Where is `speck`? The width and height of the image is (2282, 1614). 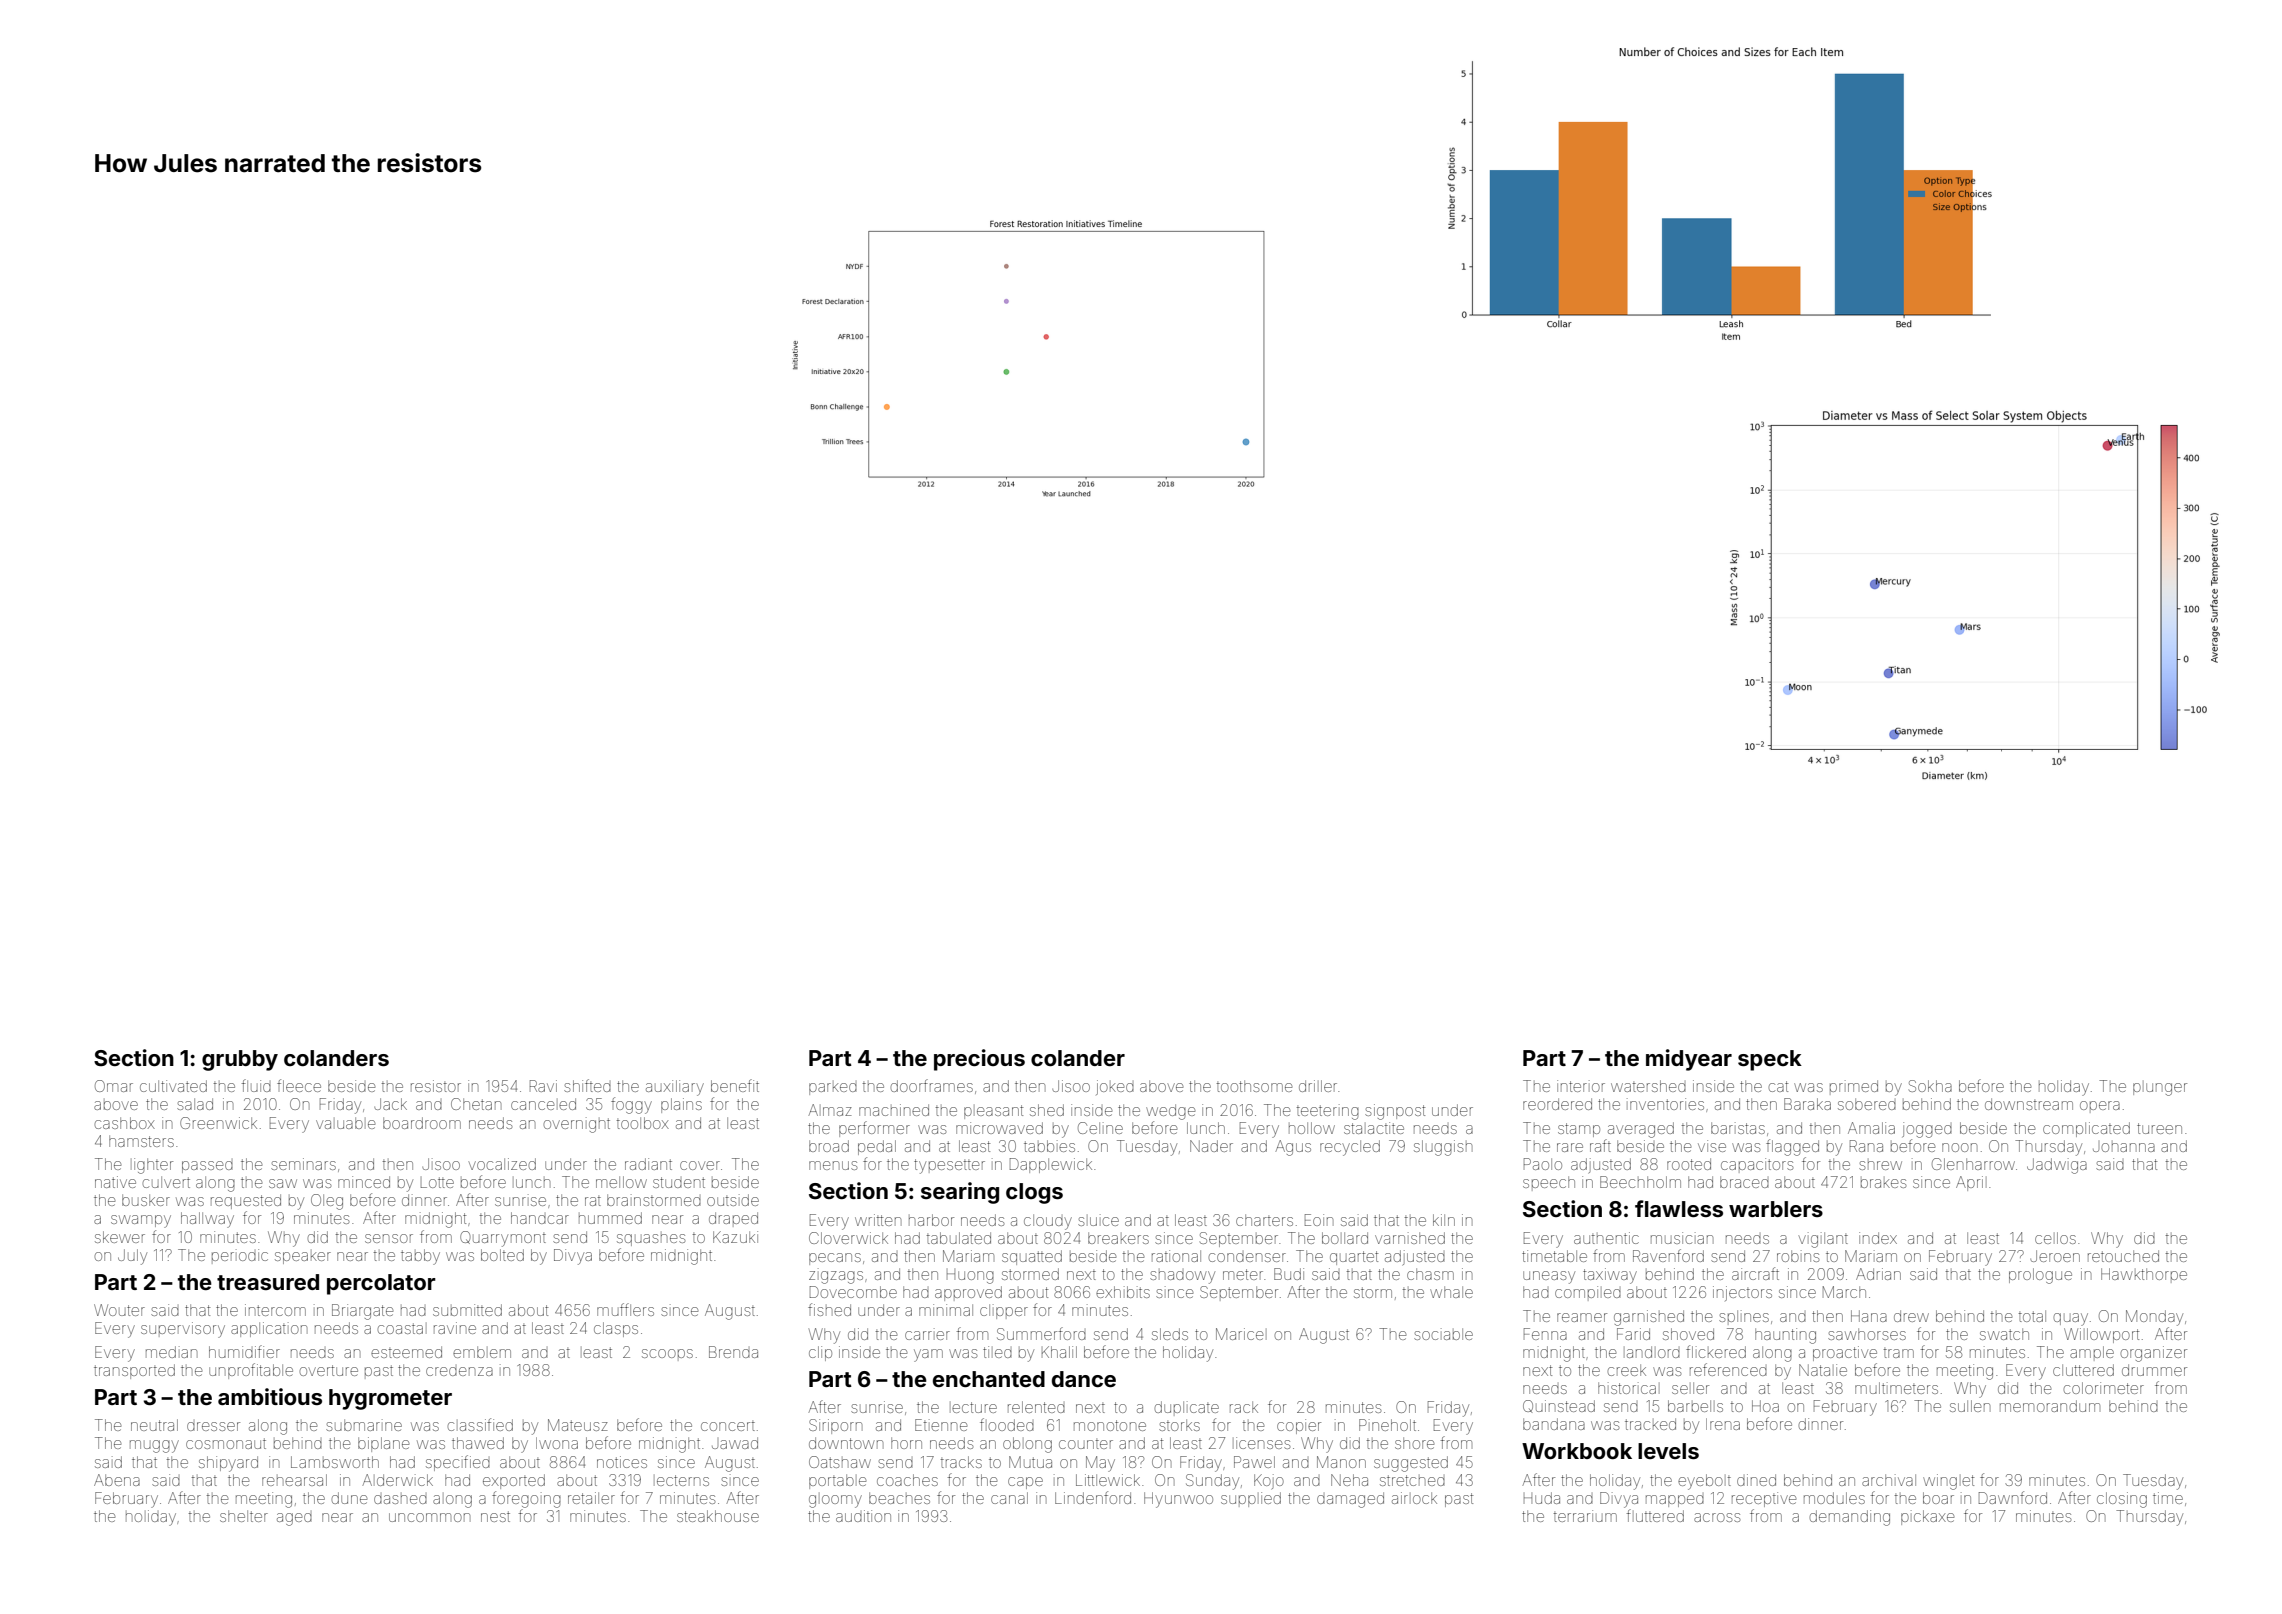
speck is located at coordinates (1770, 1060).
